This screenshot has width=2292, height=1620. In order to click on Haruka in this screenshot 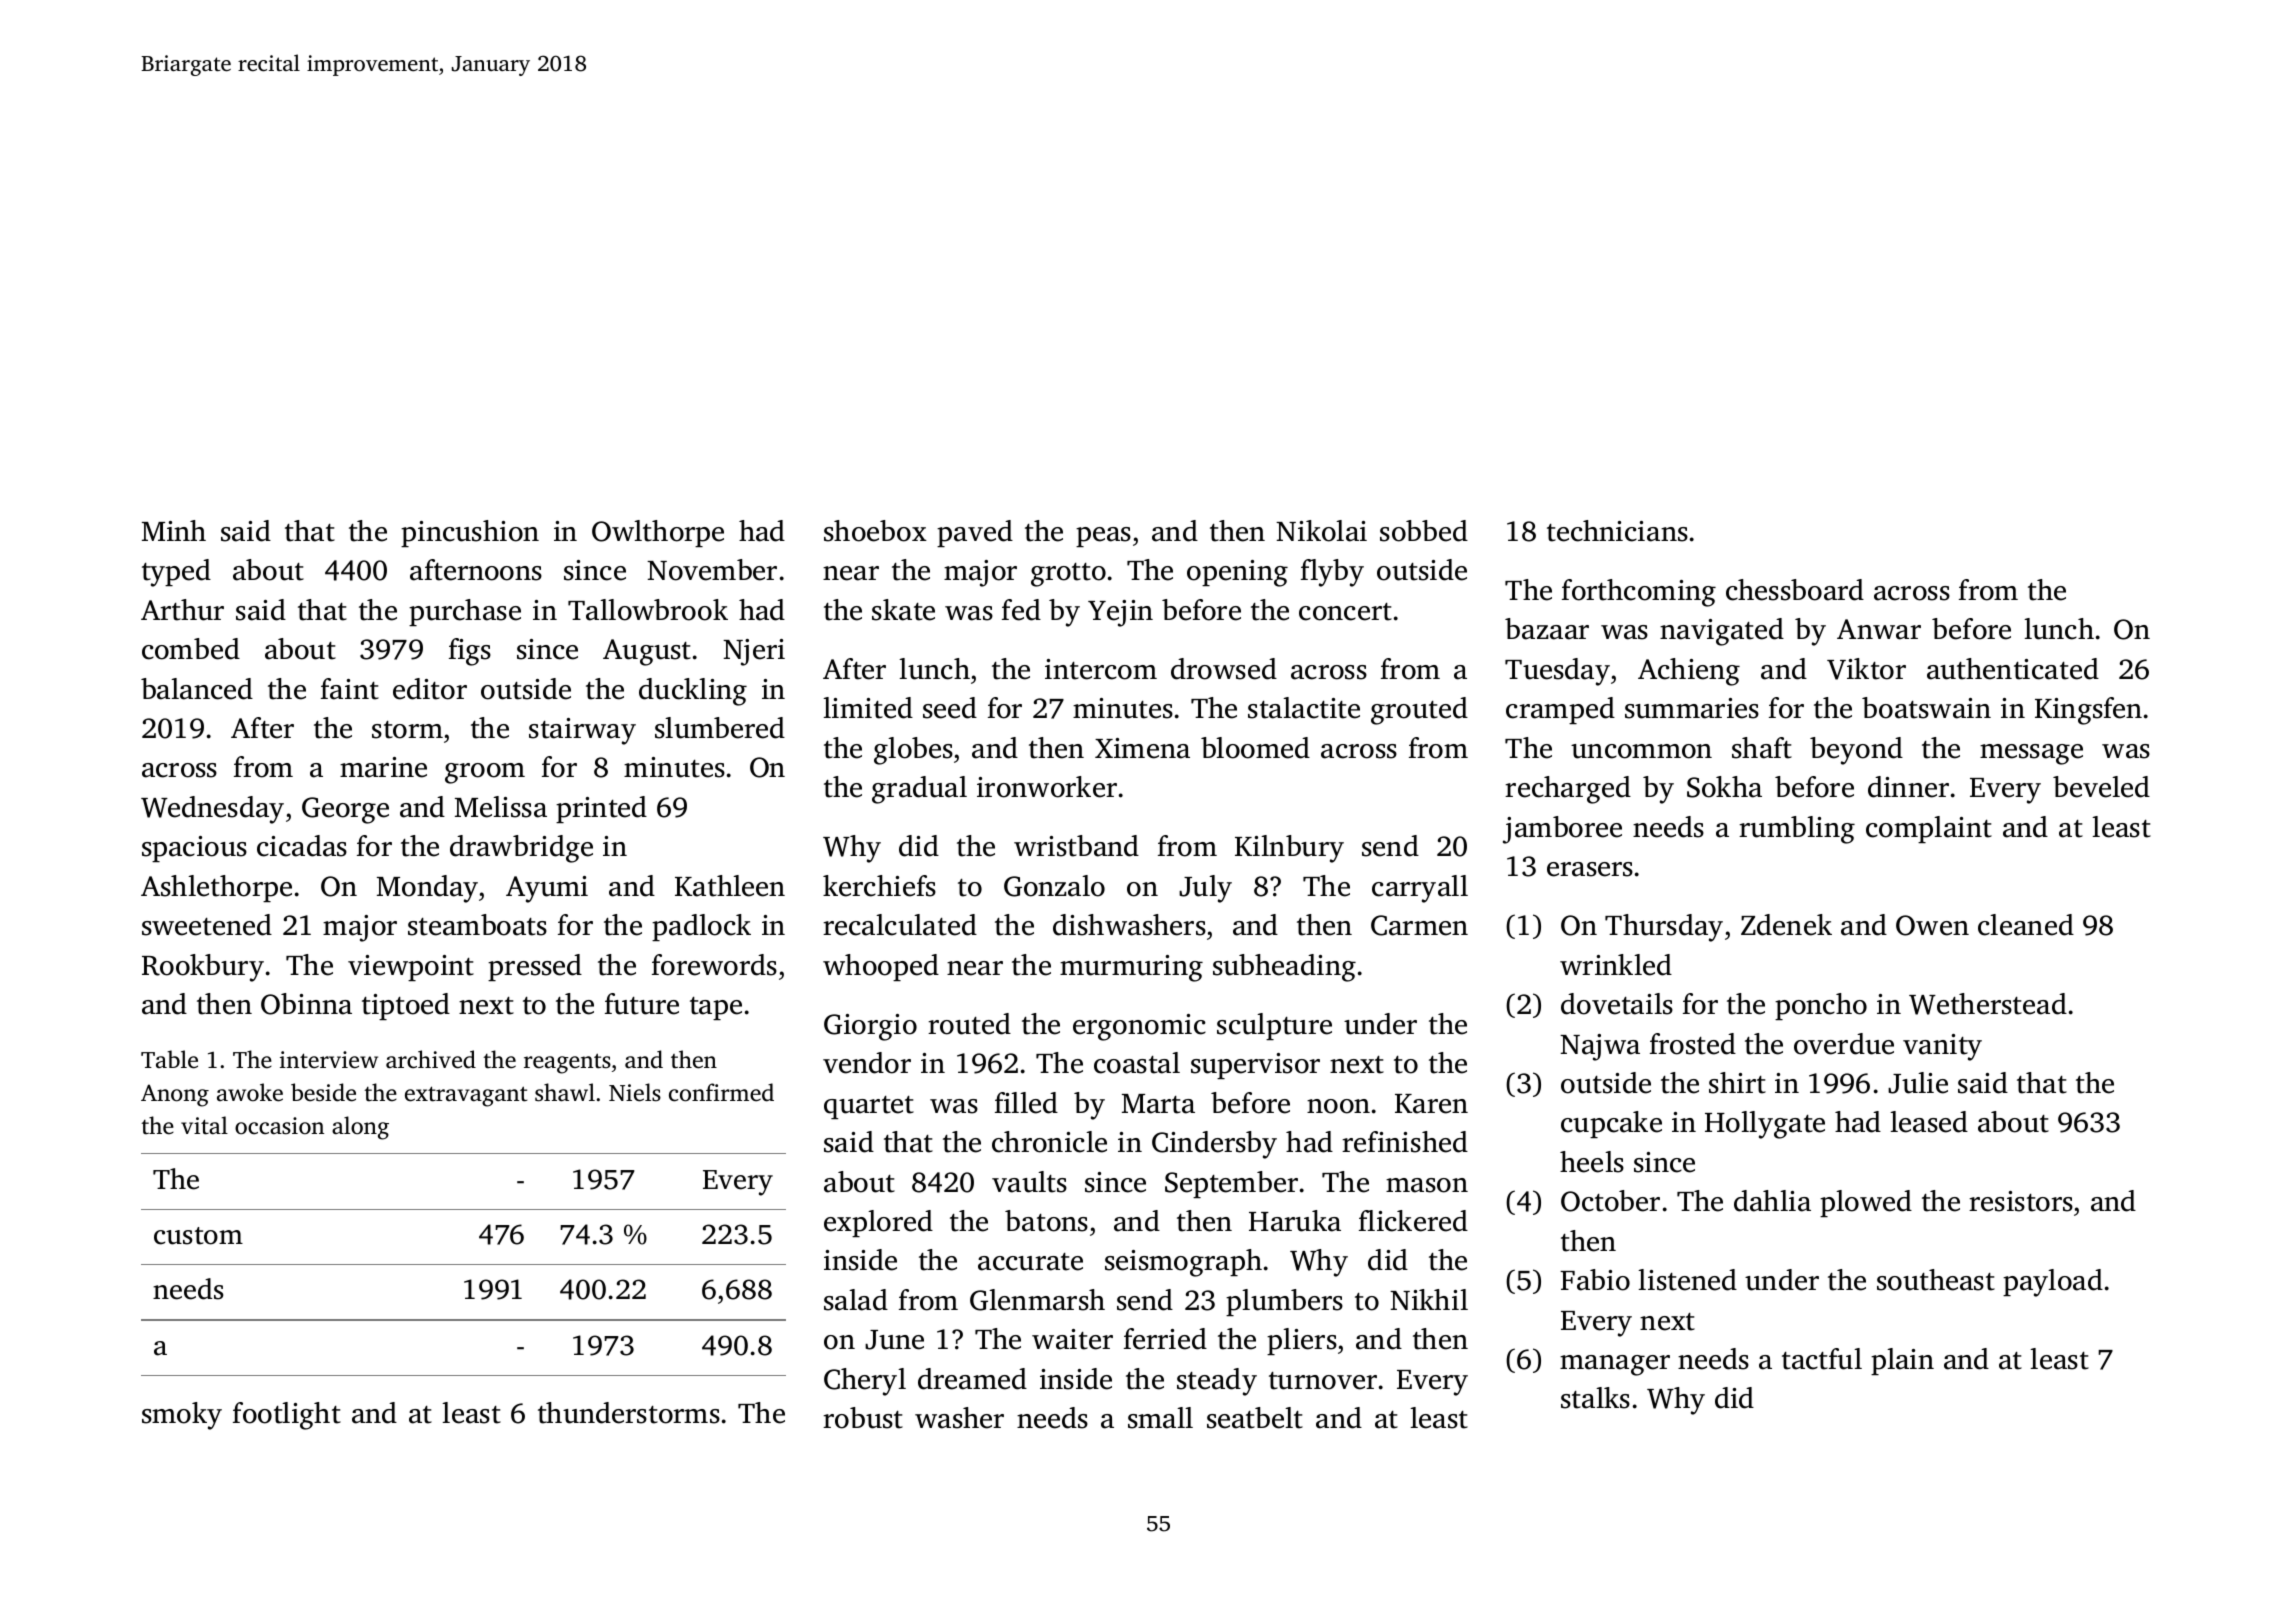, I will do `click(1295, 1221)`.
